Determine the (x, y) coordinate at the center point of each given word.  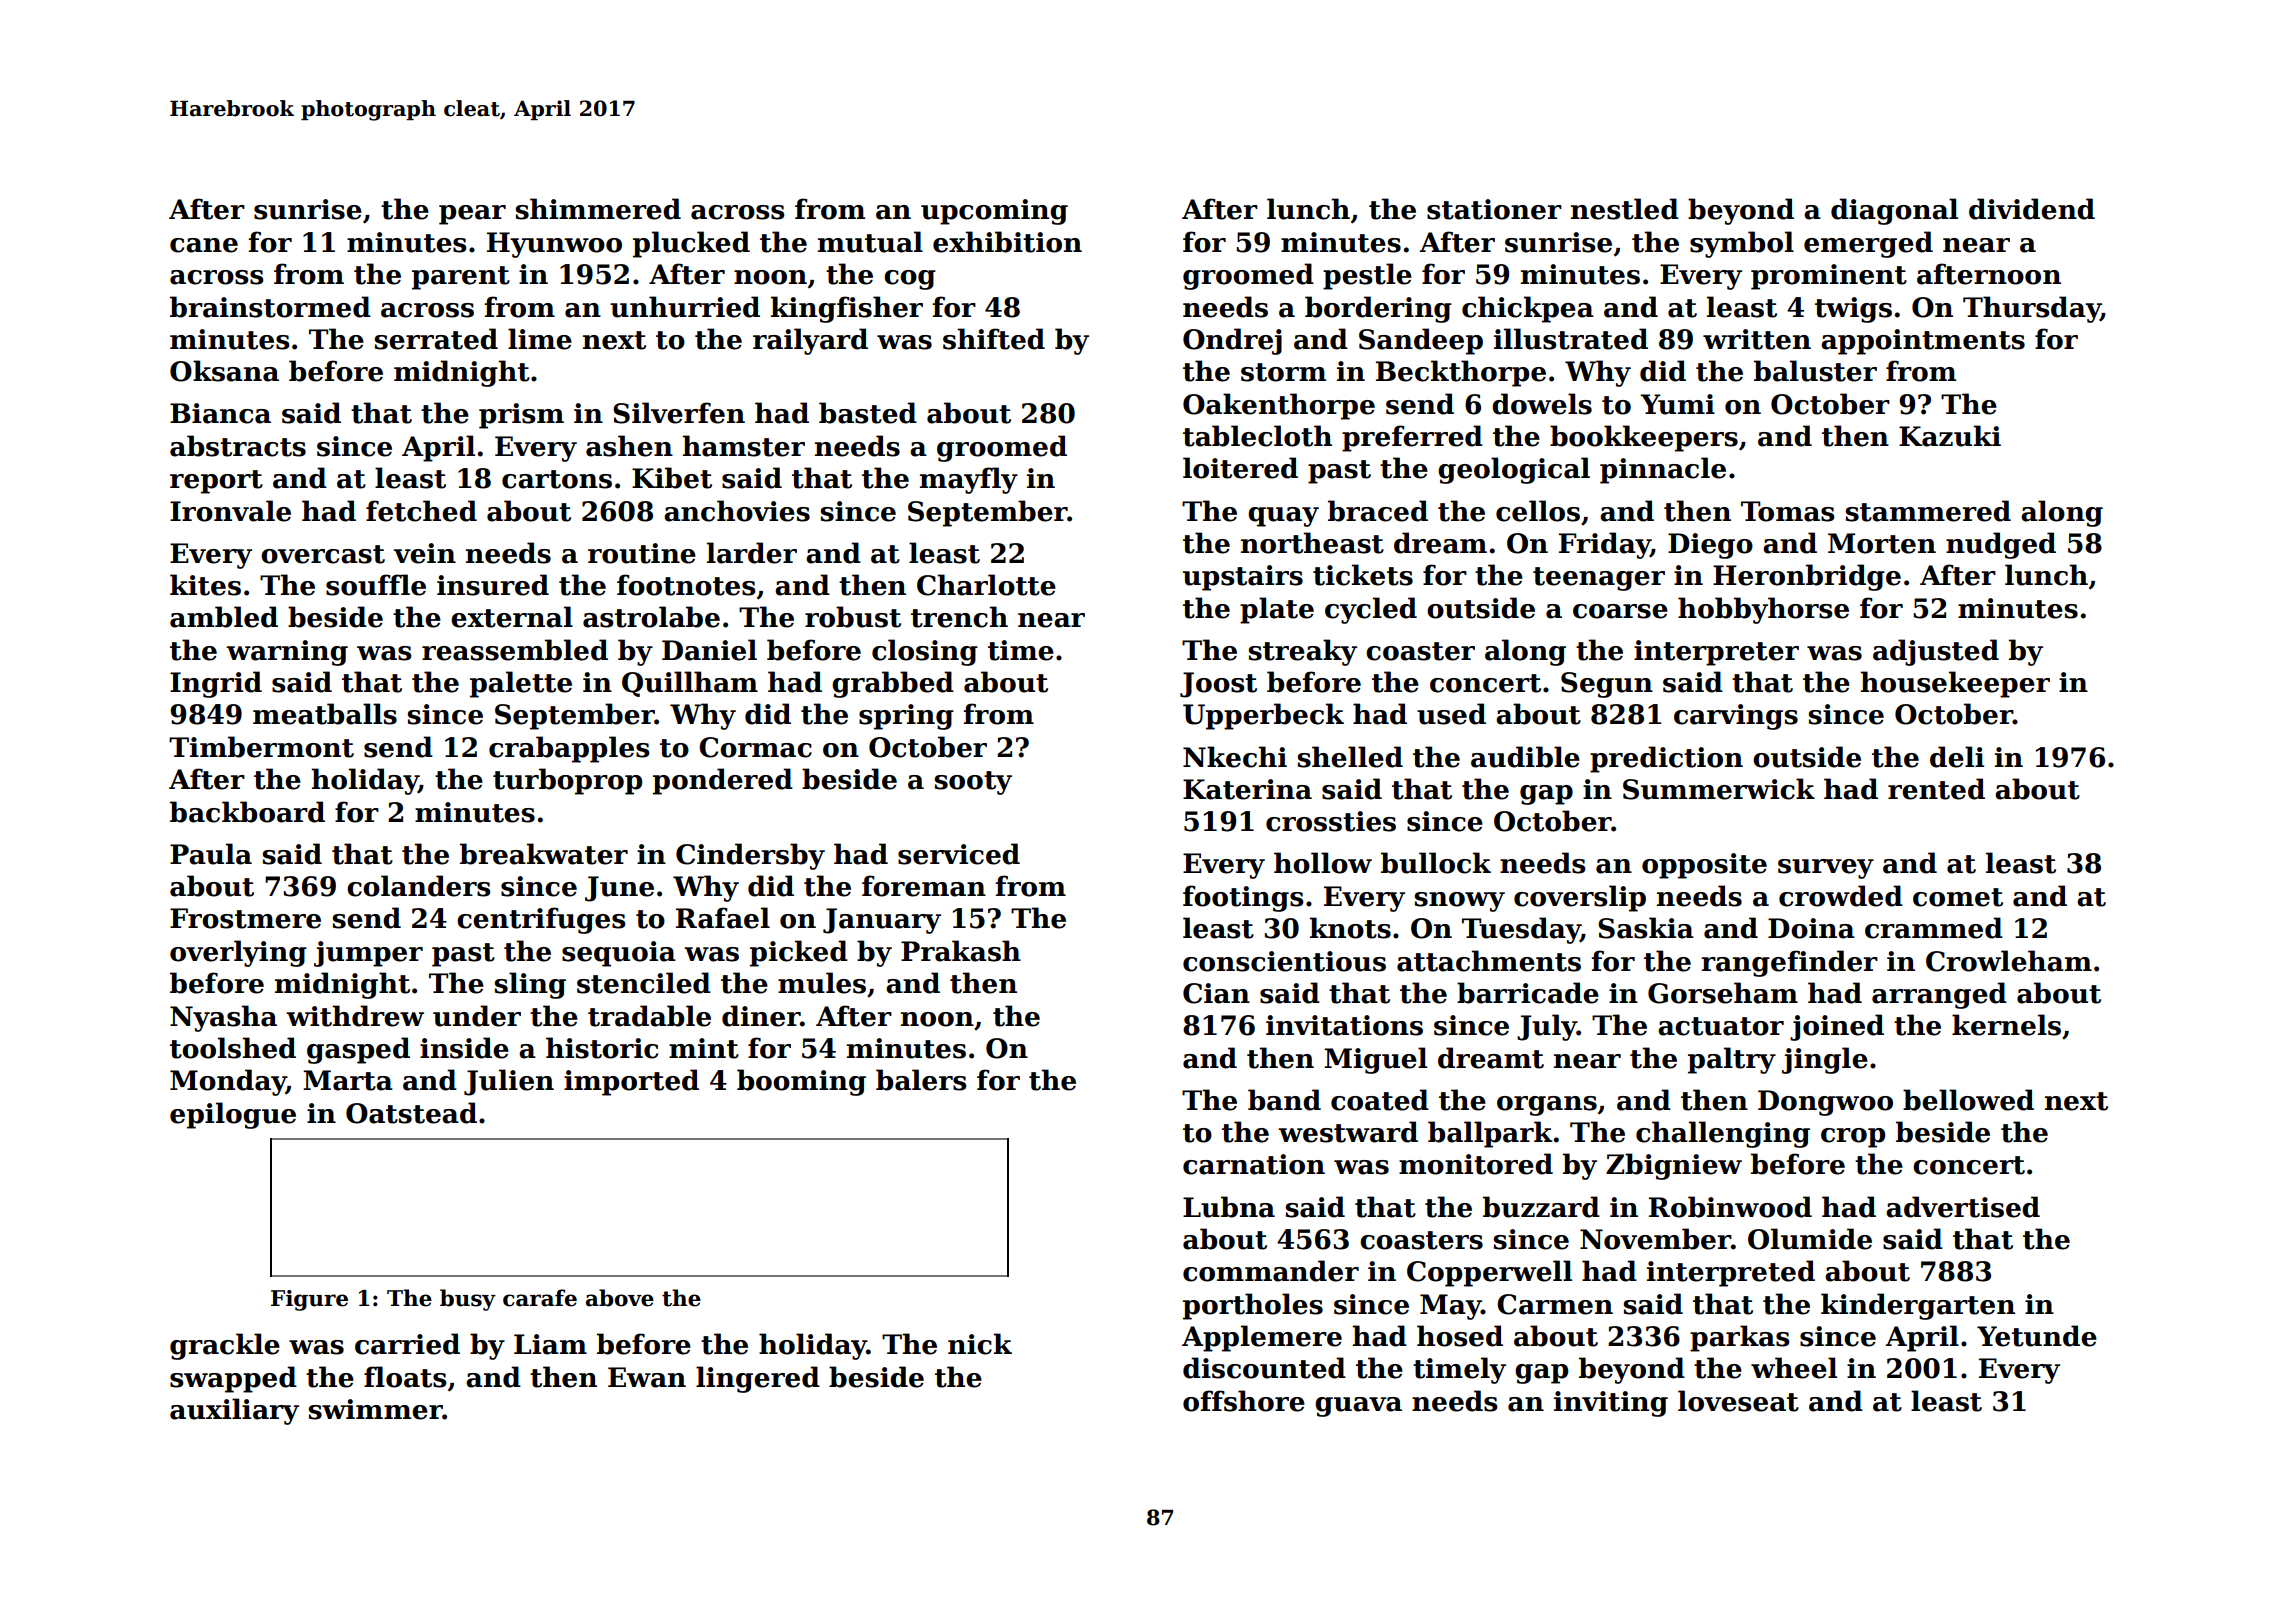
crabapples (569, 749)
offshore (1244, 1401)
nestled (1625, 209)
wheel (1794, 1368)
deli (1957, 757)
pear (472, 215)
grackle (225, 1346)
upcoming (994, 212)
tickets (1363, 575)
